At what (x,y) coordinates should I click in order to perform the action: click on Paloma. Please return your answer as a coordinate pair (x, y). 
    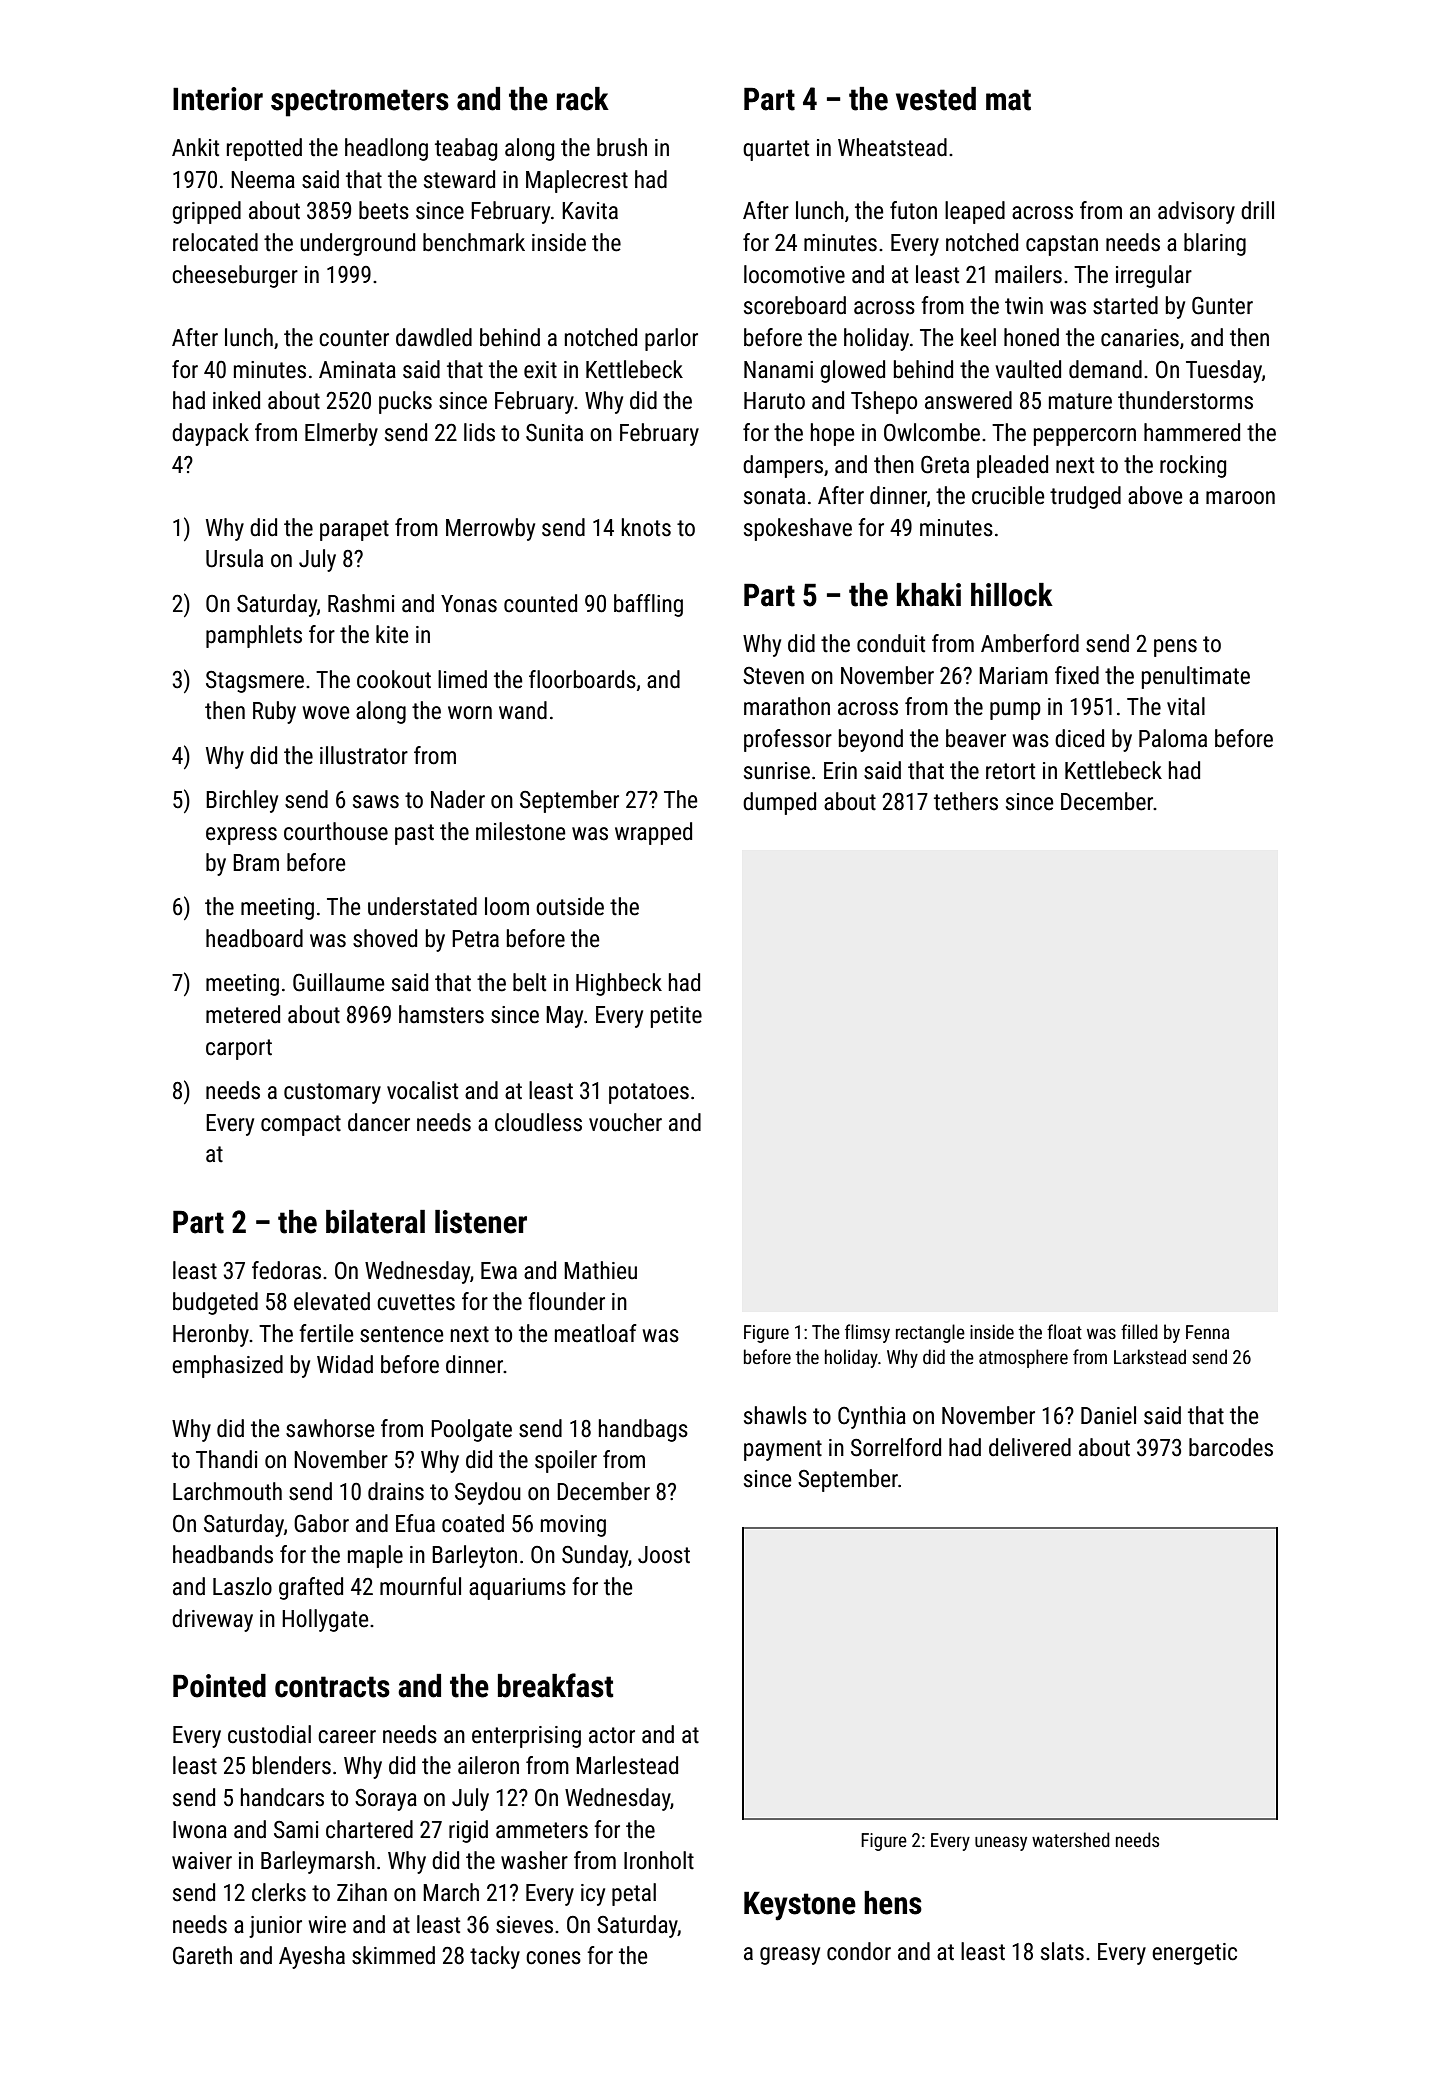
    Looking at the image, I should click on (1173, 738).
